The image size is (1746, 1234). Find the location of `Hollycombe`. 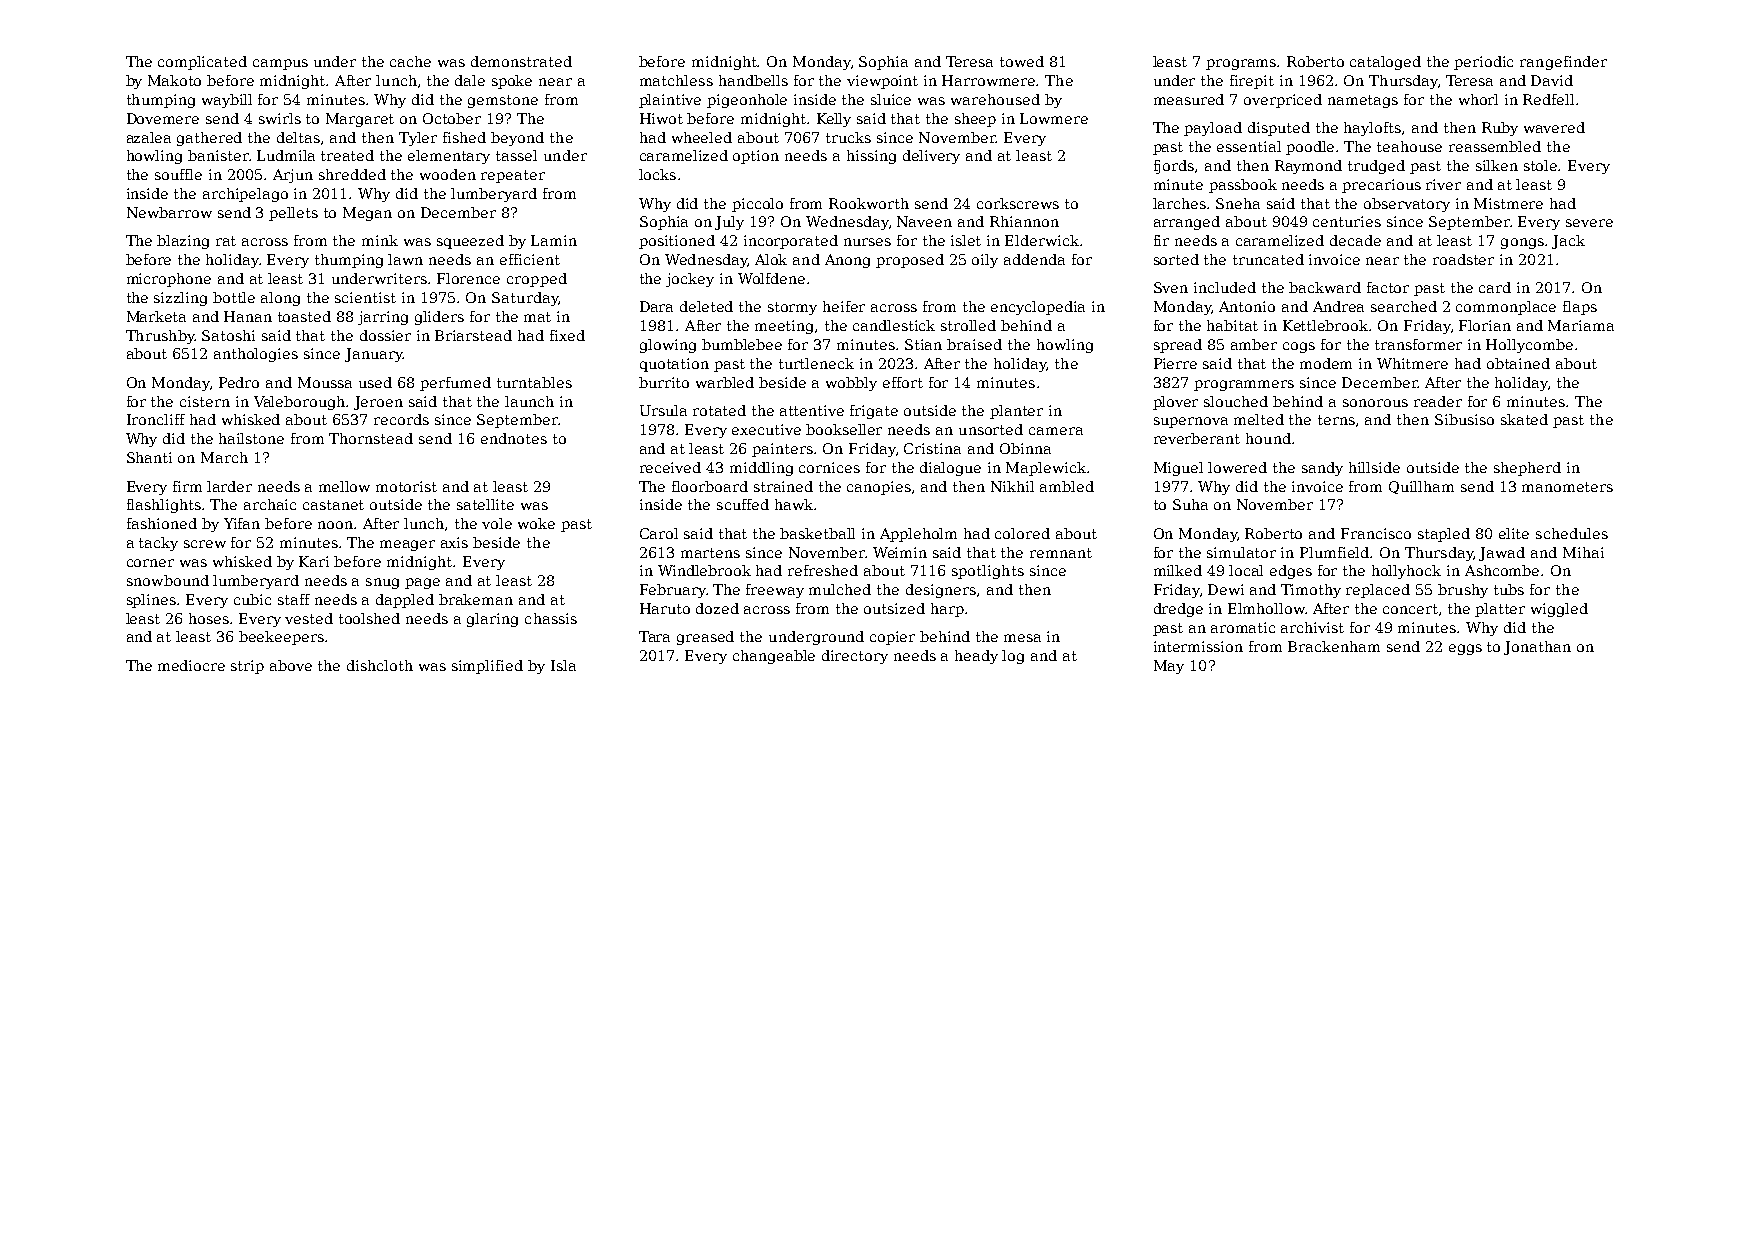

Hollycombe is located at coordinates (1529, 346).
